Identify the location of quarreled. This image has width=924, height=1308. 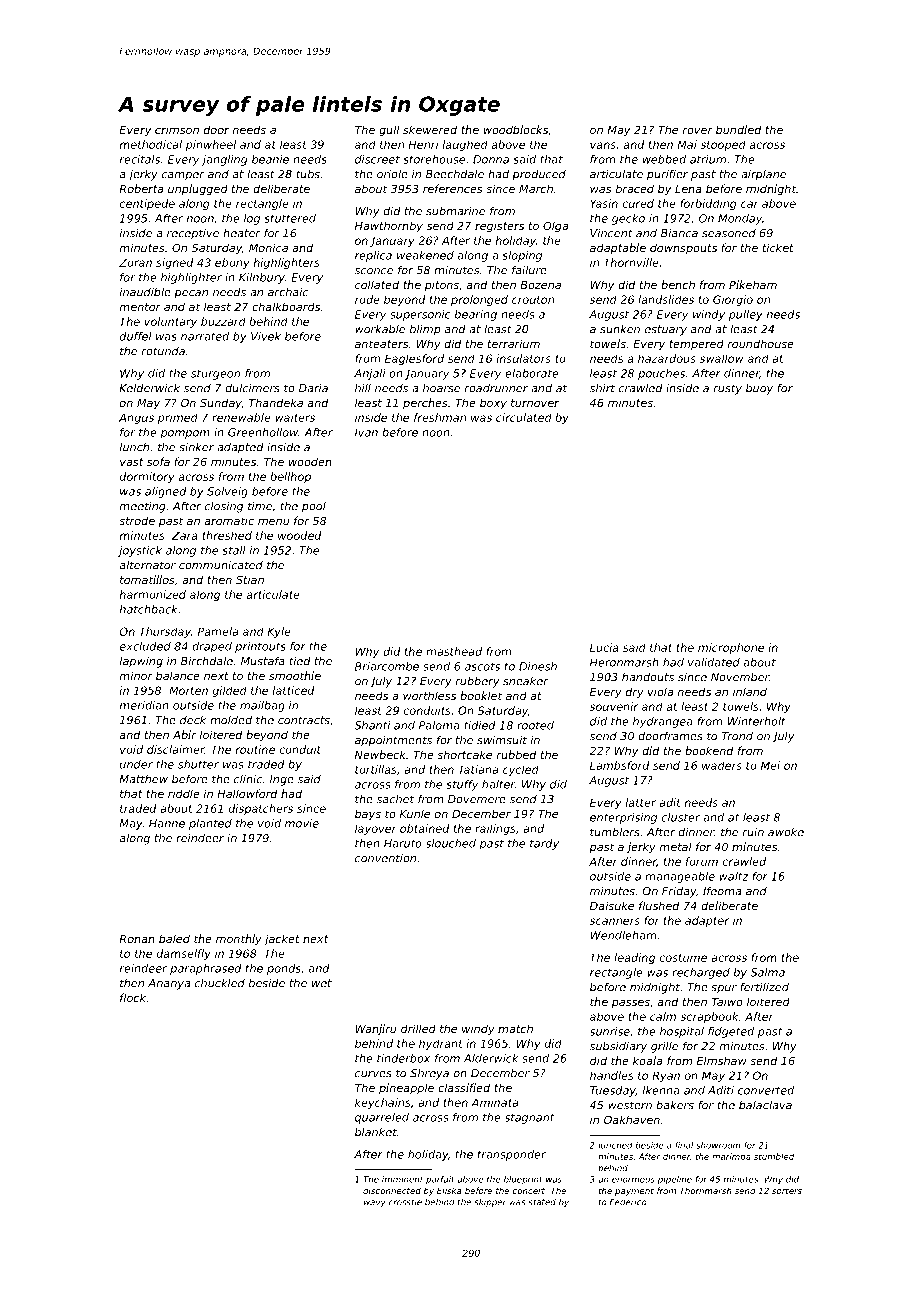
(382, 1118).
